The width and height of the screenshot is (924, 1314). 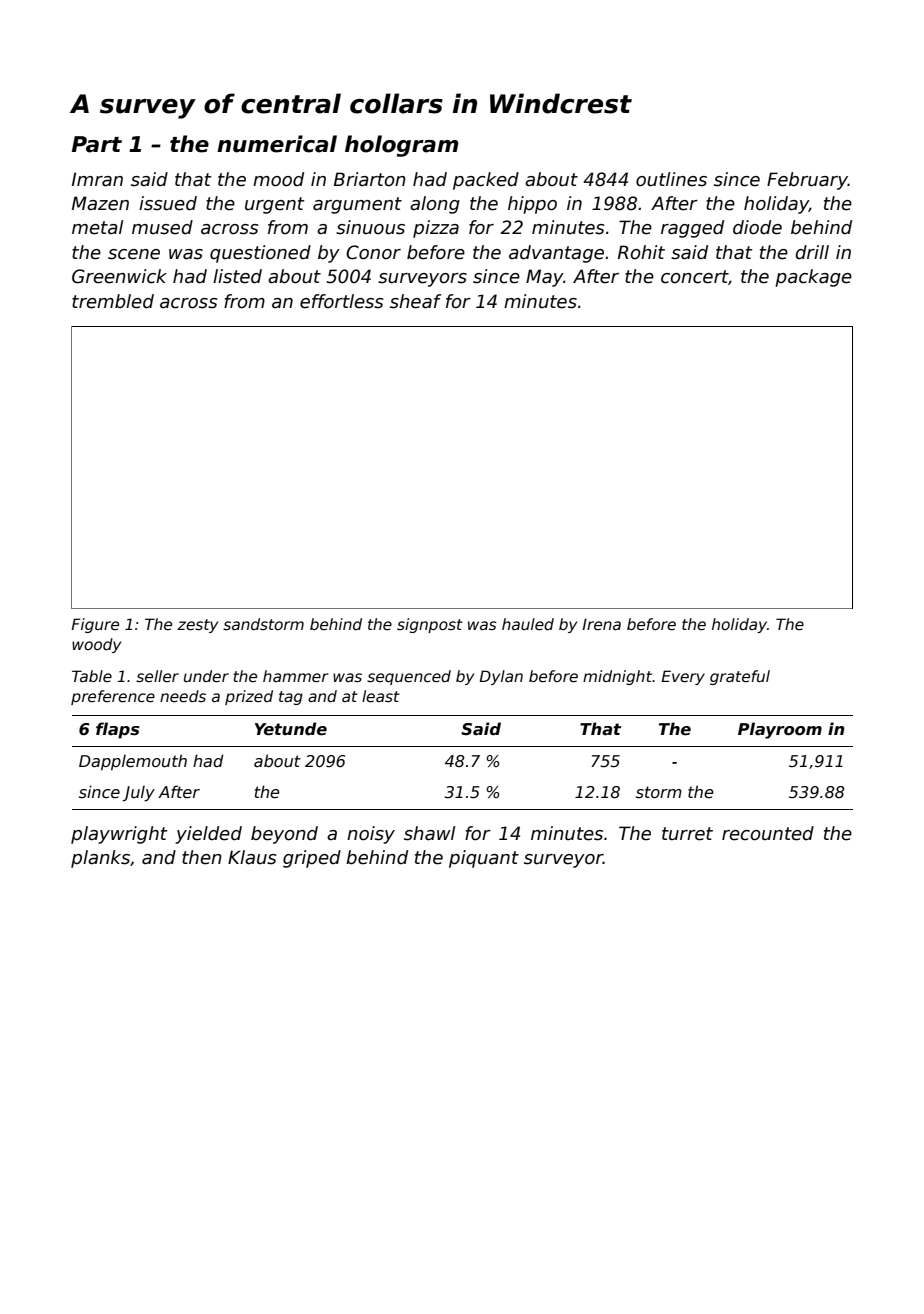 What do you see at coordinates (401, 146) in the screenshot?
I see `hologram` at bounding box center [401, 146].
